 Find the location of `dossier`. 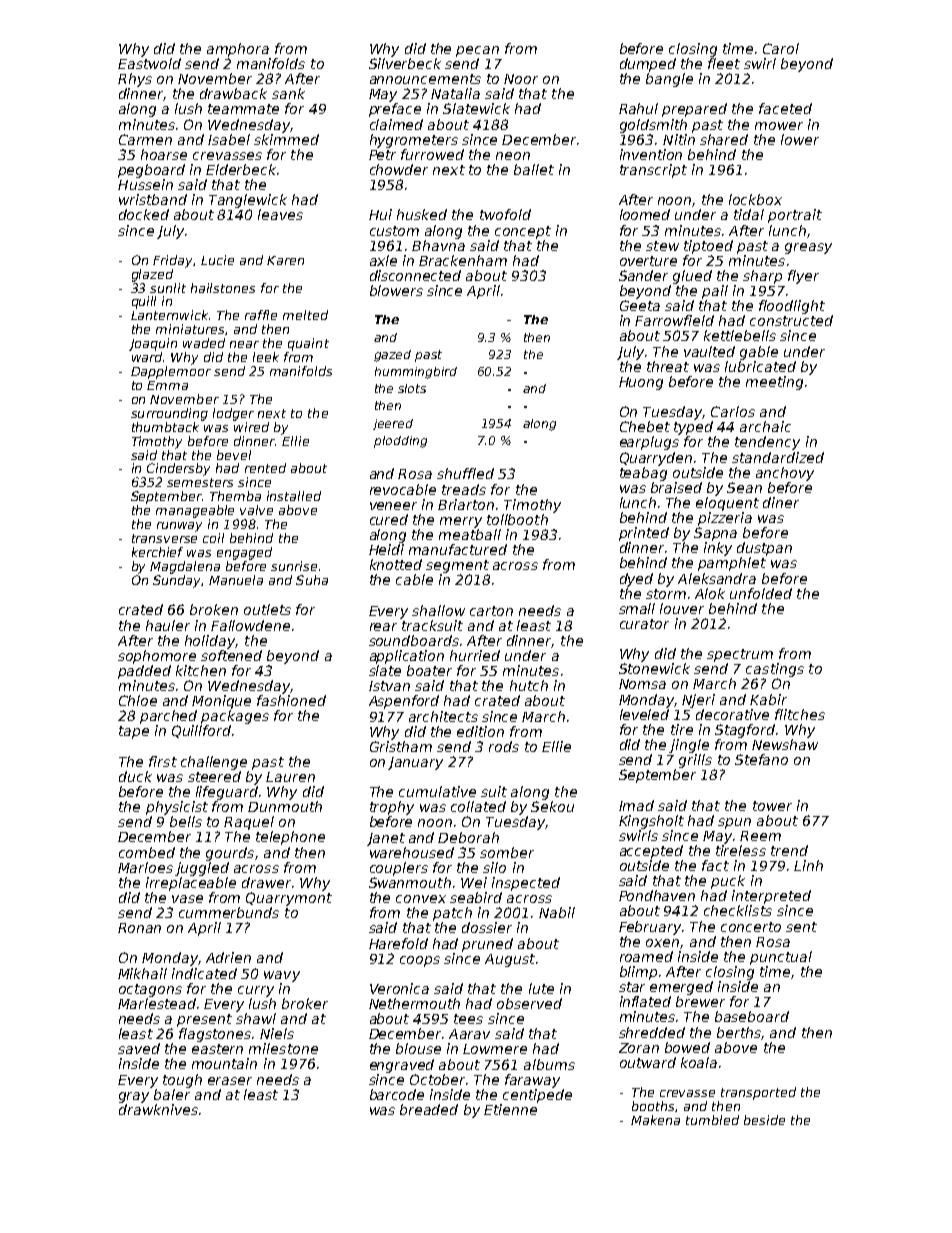

dossier is located at coordinates (487, 927).
